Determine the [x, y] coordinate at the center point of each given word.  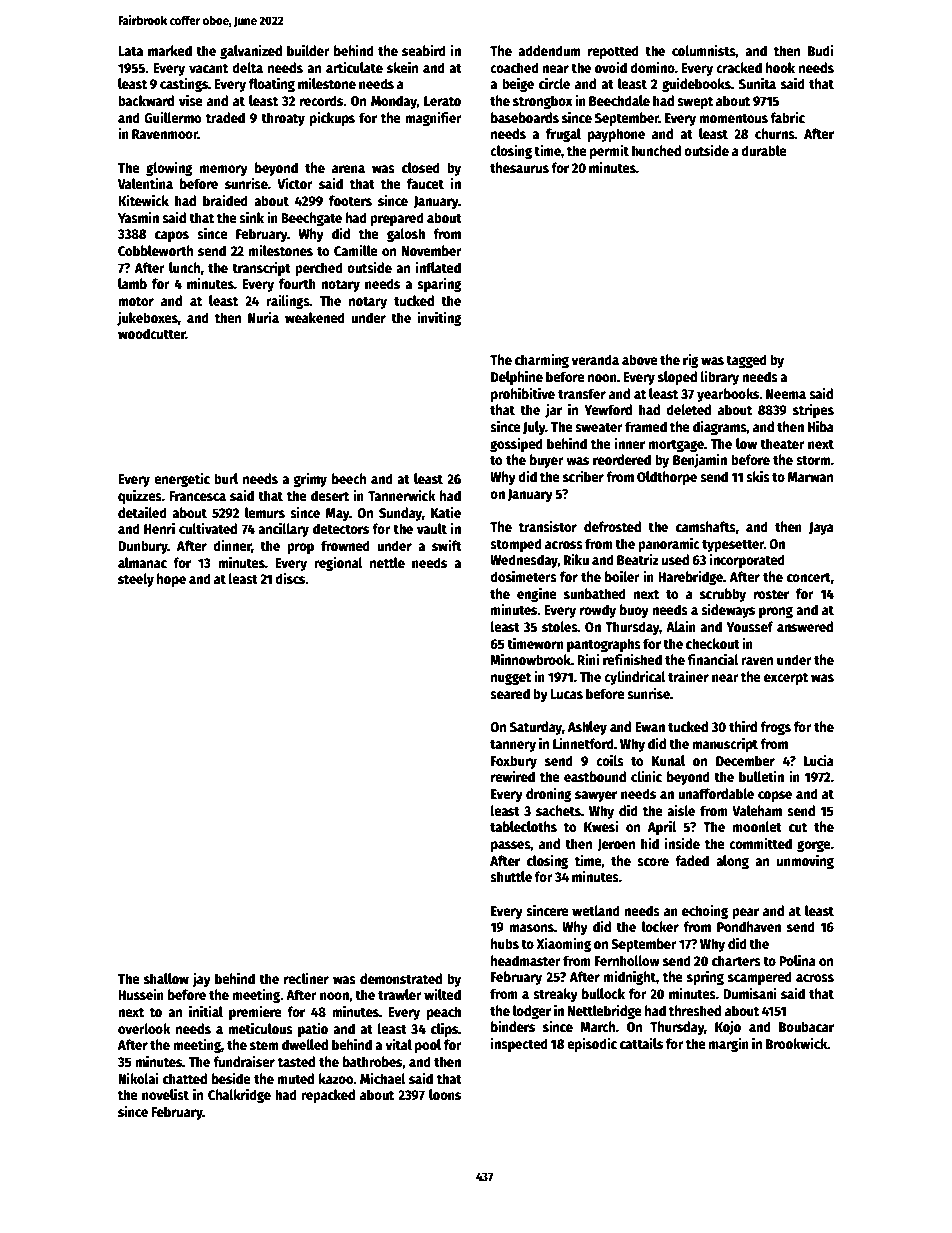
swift [447, 545]
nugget [511, 679]
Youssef [750, 626]
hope [171, 580]
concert [809, 577]
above [640, 359]
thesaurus [519, 167]
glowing [169, 168]
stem [264, 1045]
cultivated [208, 528]
